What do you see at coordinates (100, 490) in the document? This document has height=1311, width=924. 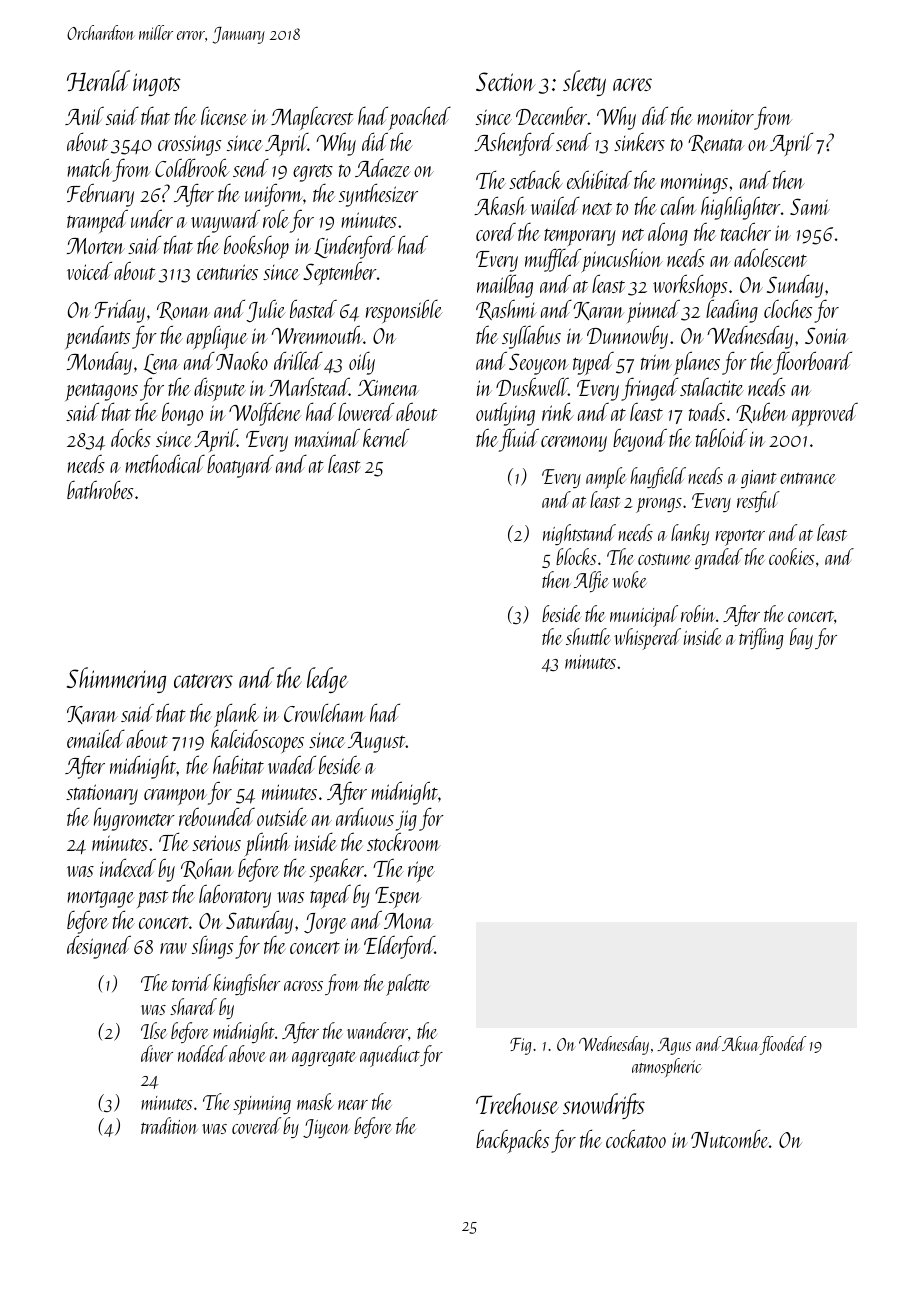 I see `bathrobes` at bounding box center [100, 490].
